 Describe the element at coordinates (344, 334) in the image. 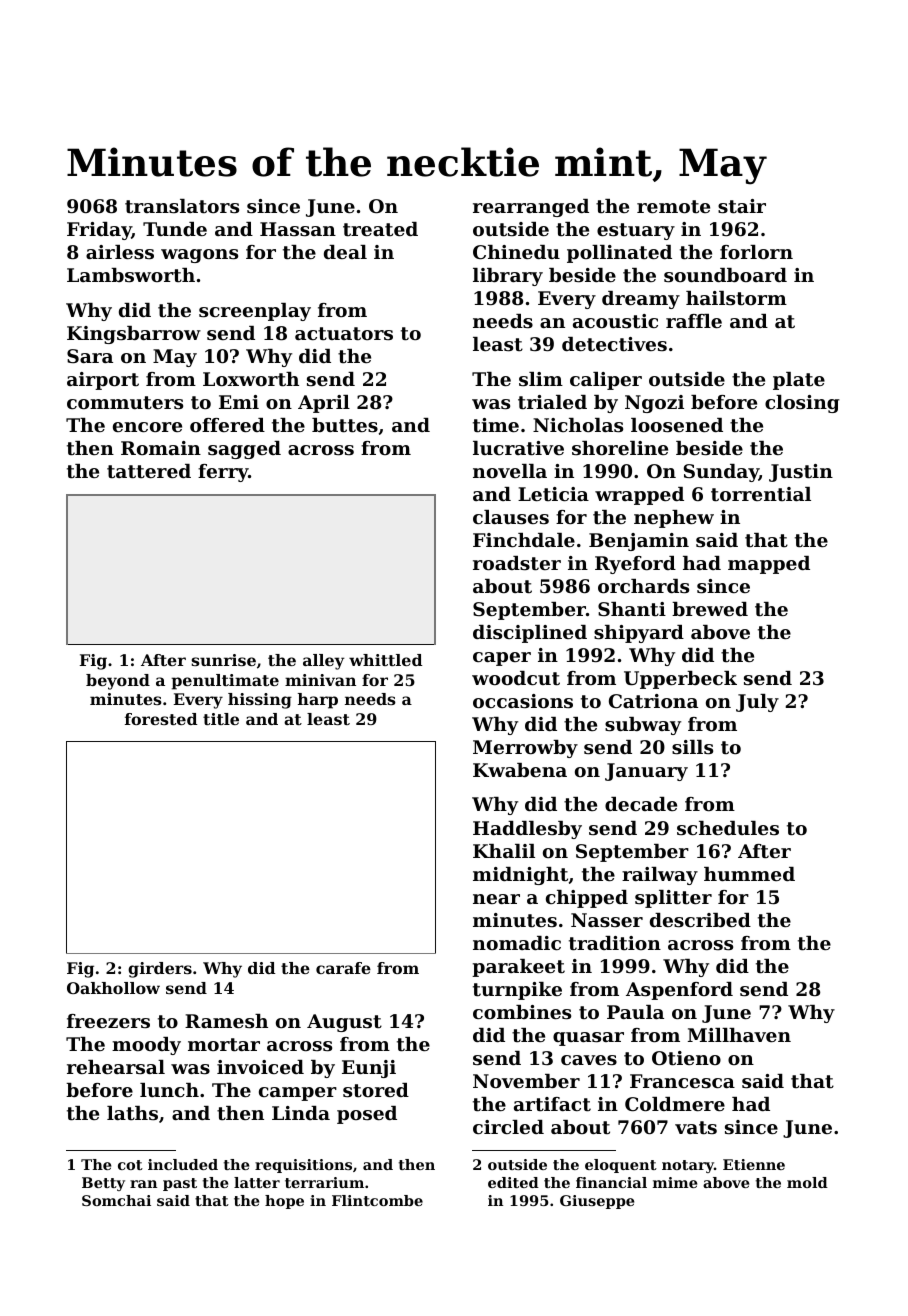

I see `actuators` at that location.
